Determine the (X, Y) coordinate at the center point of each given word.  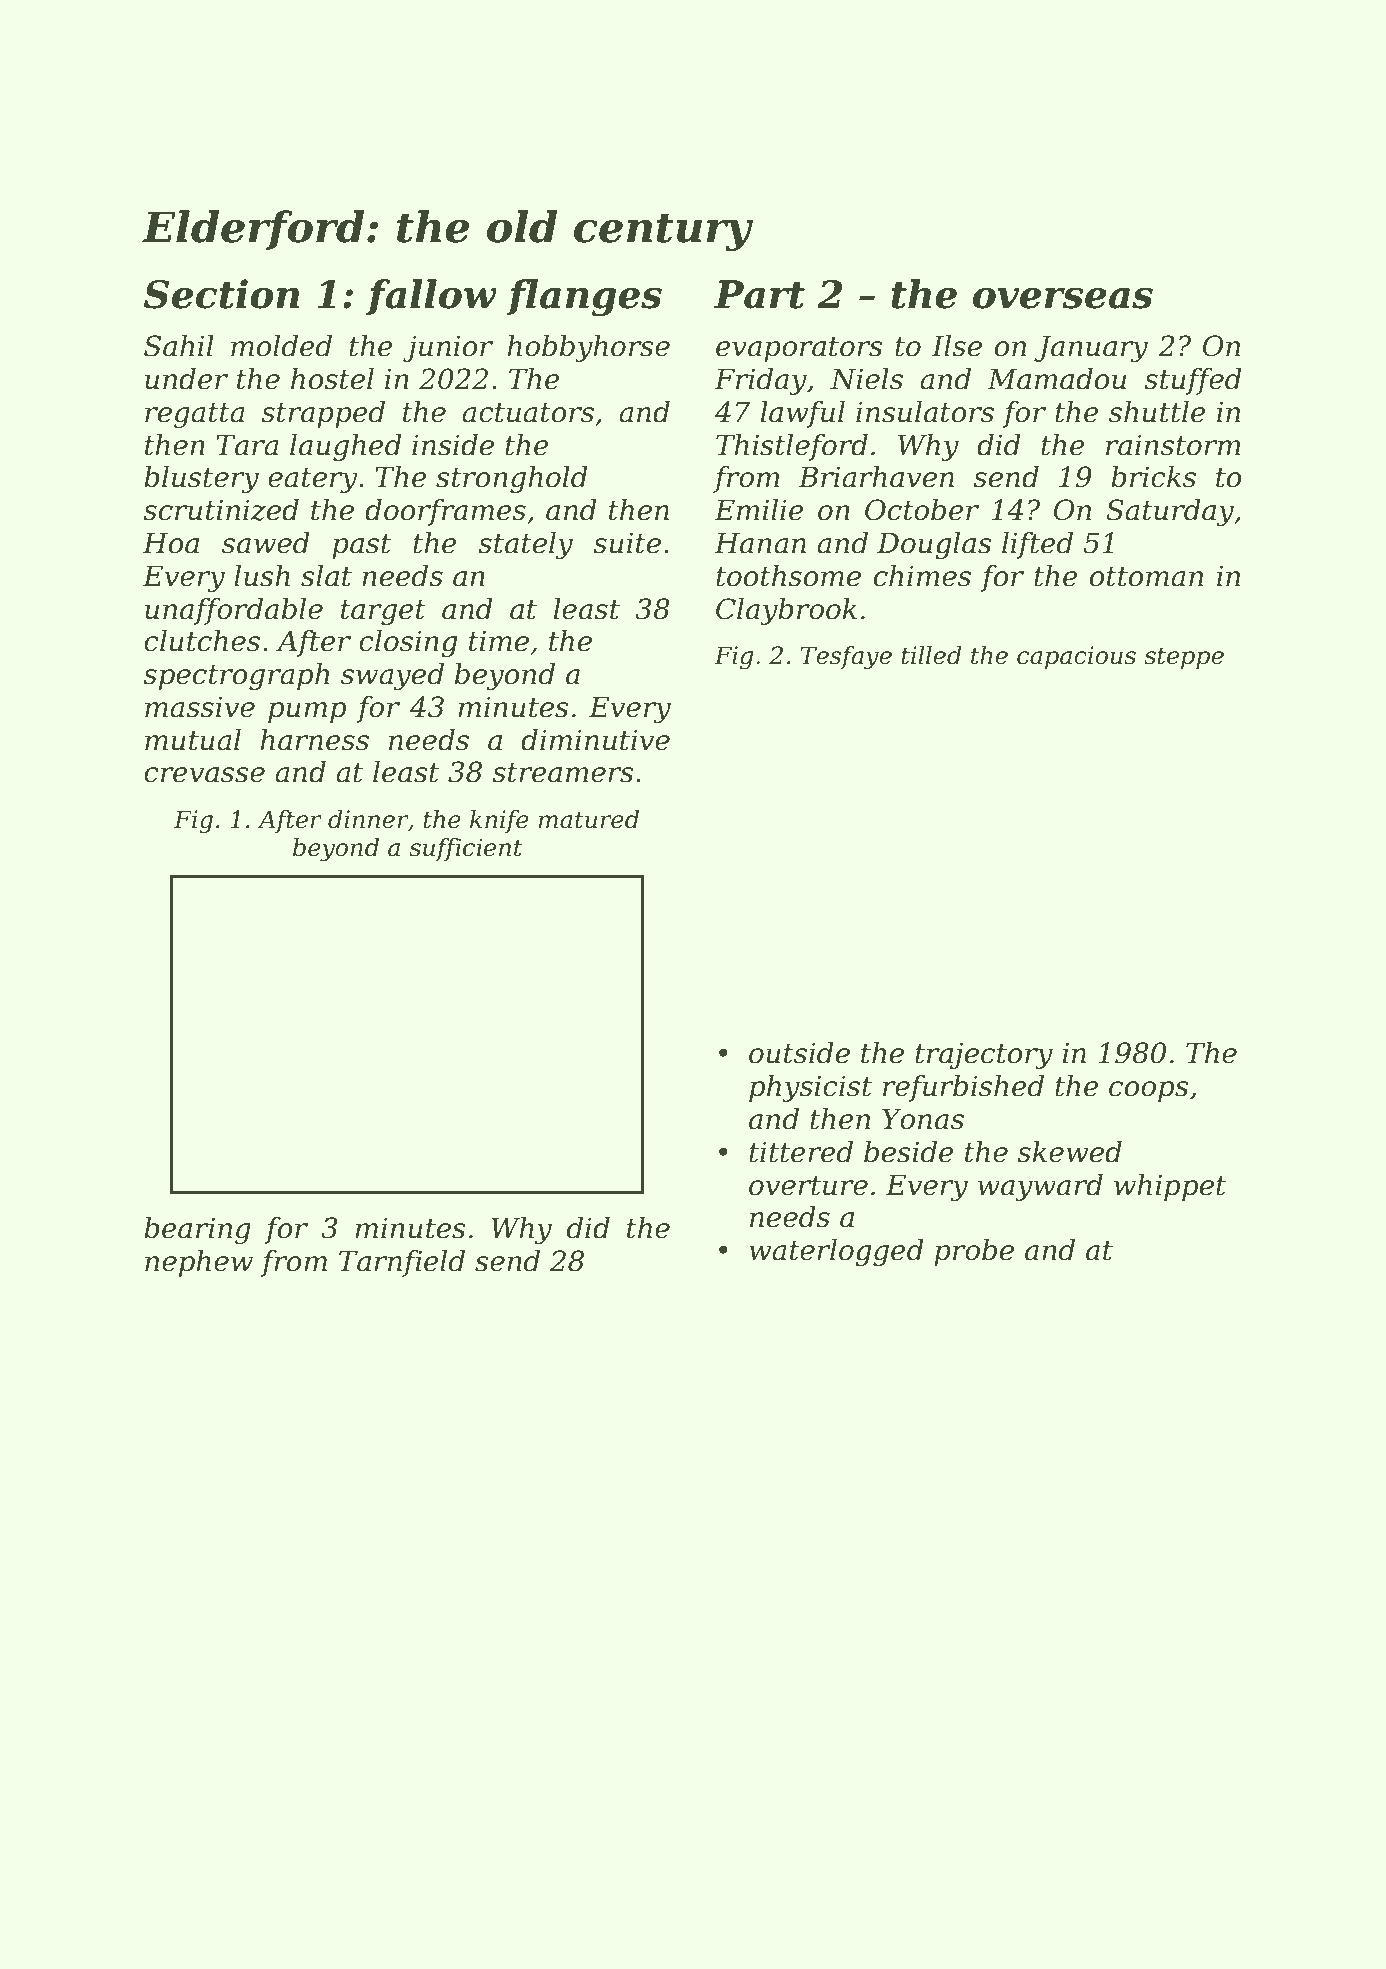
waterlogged (836, 1252)
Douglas (934, 545)
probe (974, 1252)
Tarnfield (402, 1263)
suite (627, 543)
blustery (201, 479)
